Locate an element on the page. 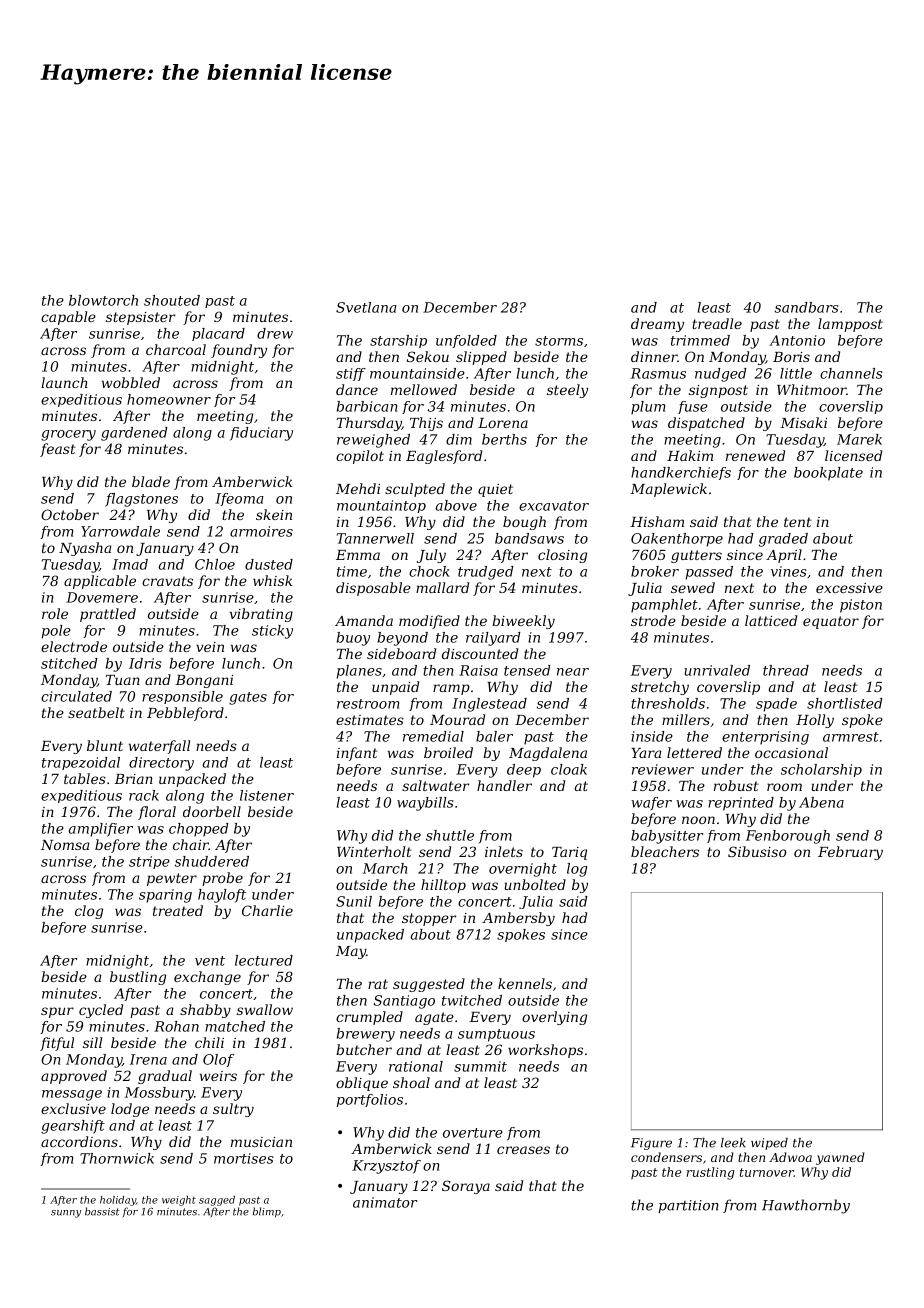  cycled is located at coordinates (101, 1011).
